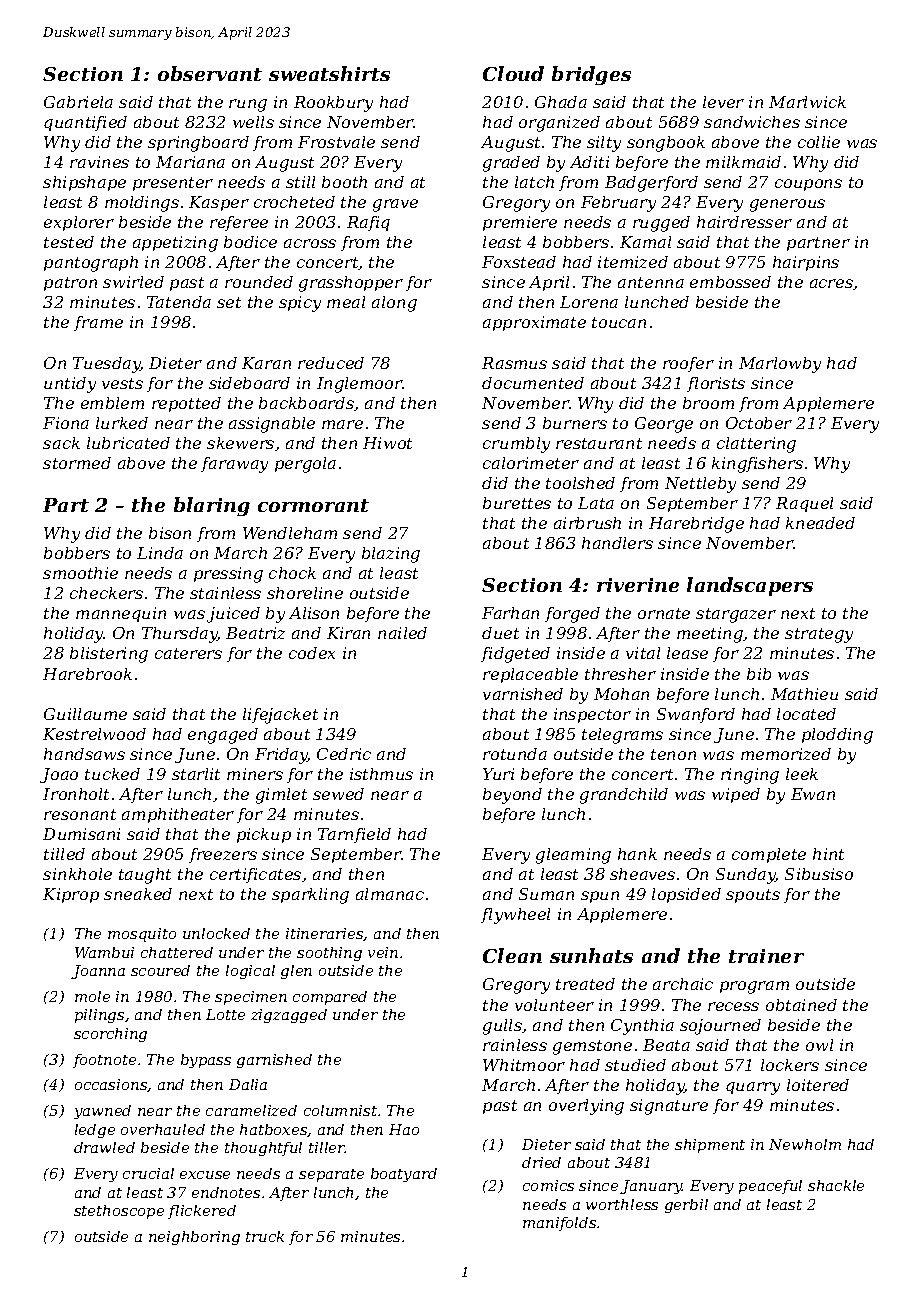 The height and width of the screenshot is (1308, 924). Describe the element at coordinates (305, 465) in the screenshot. I see `pergola` at that location.
